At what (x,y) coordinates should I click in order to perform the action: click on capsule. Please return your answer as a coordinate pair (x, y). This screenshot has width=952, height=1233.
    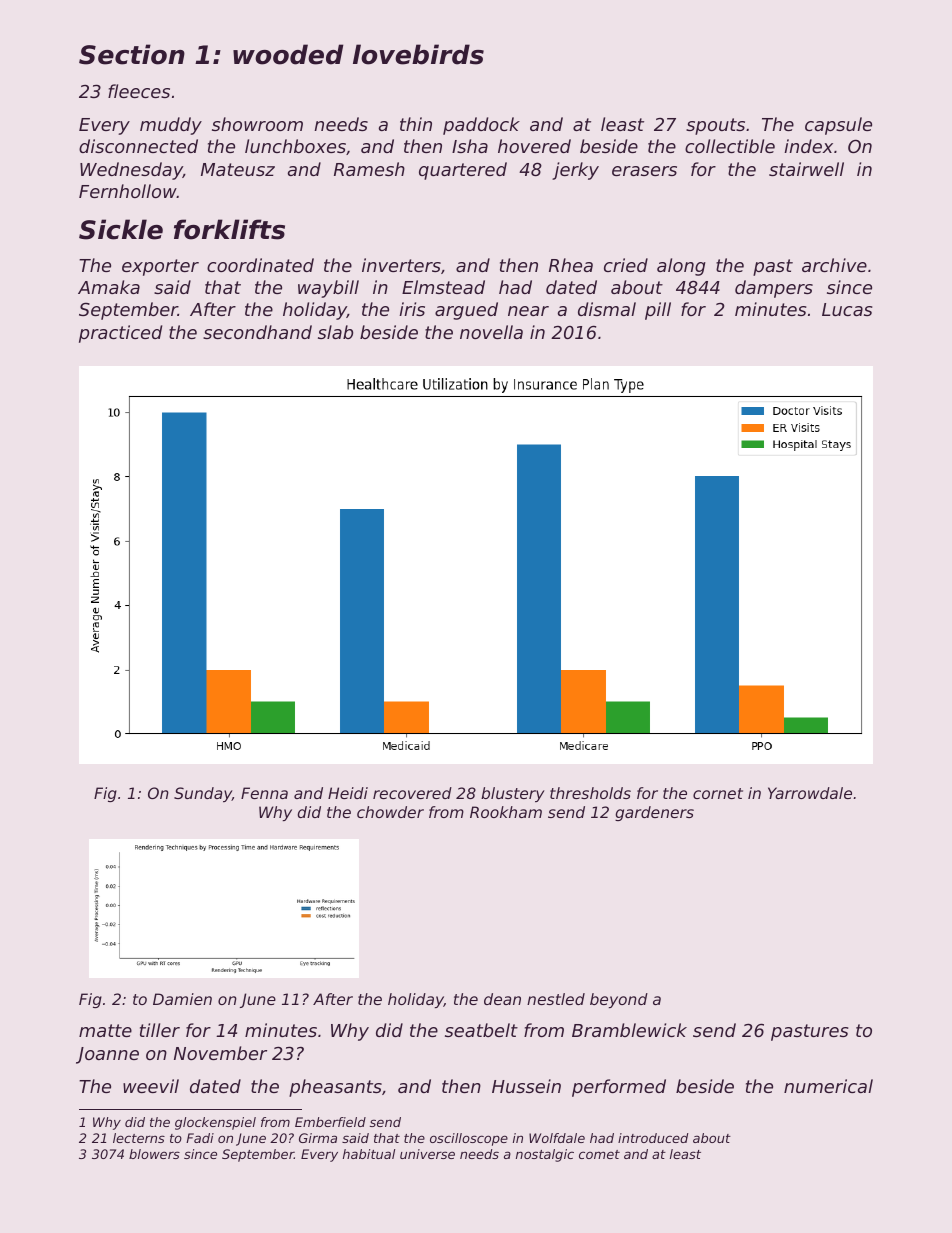
    Looking at the image, I should click on (838, 126).
